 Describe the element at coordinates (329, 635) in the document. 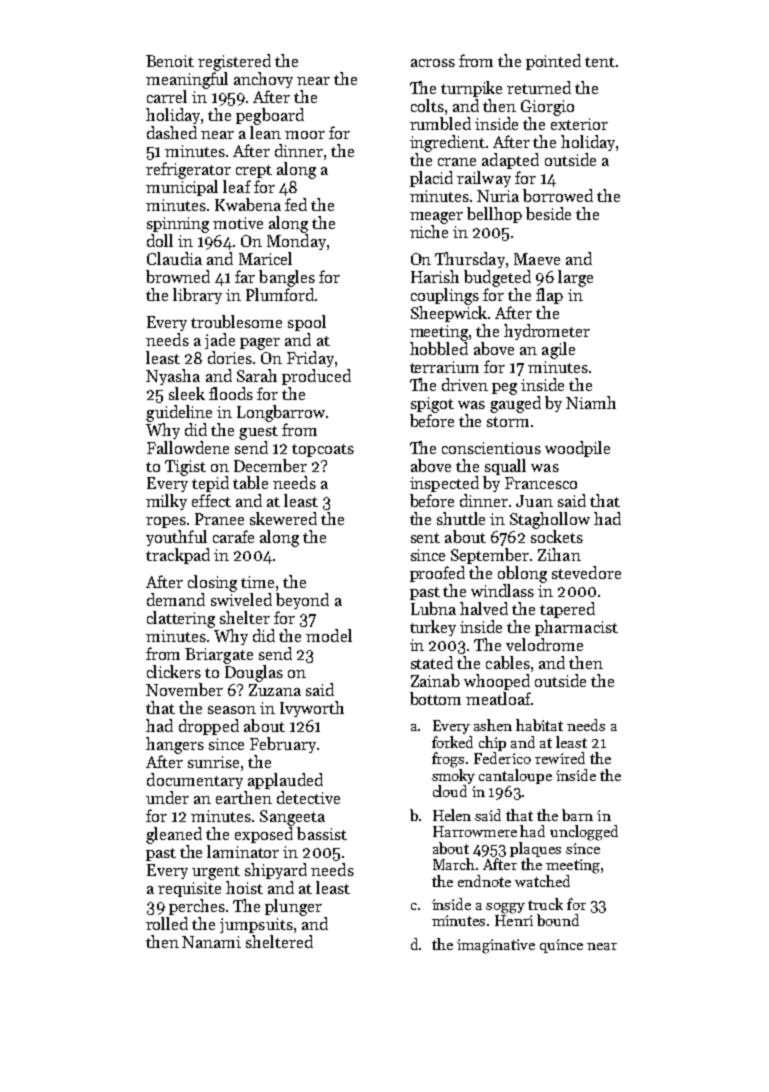

I see `model` at that location.
